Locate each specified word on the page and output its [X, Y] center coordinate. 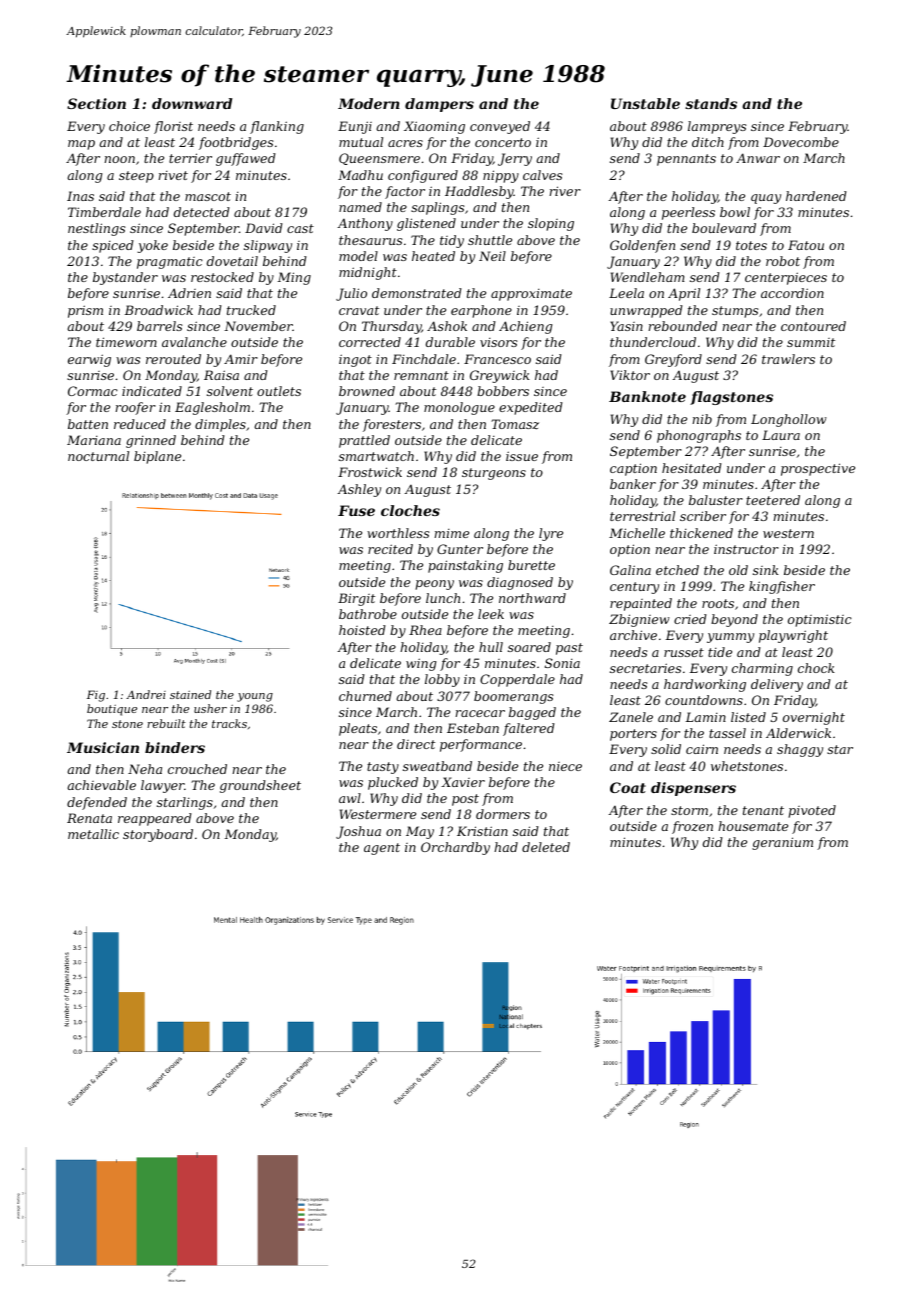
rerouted [173, 359]
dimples [220, 425]
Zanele [631, 717]
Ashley [359, 490]
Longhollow [789, 420]
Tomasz [515, 424]
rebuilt [166, 723]
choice [129, 126]
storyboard [158, 835]
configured [423, 176]
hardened [816, 196]
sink [766, 570]
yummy [730, 638]
